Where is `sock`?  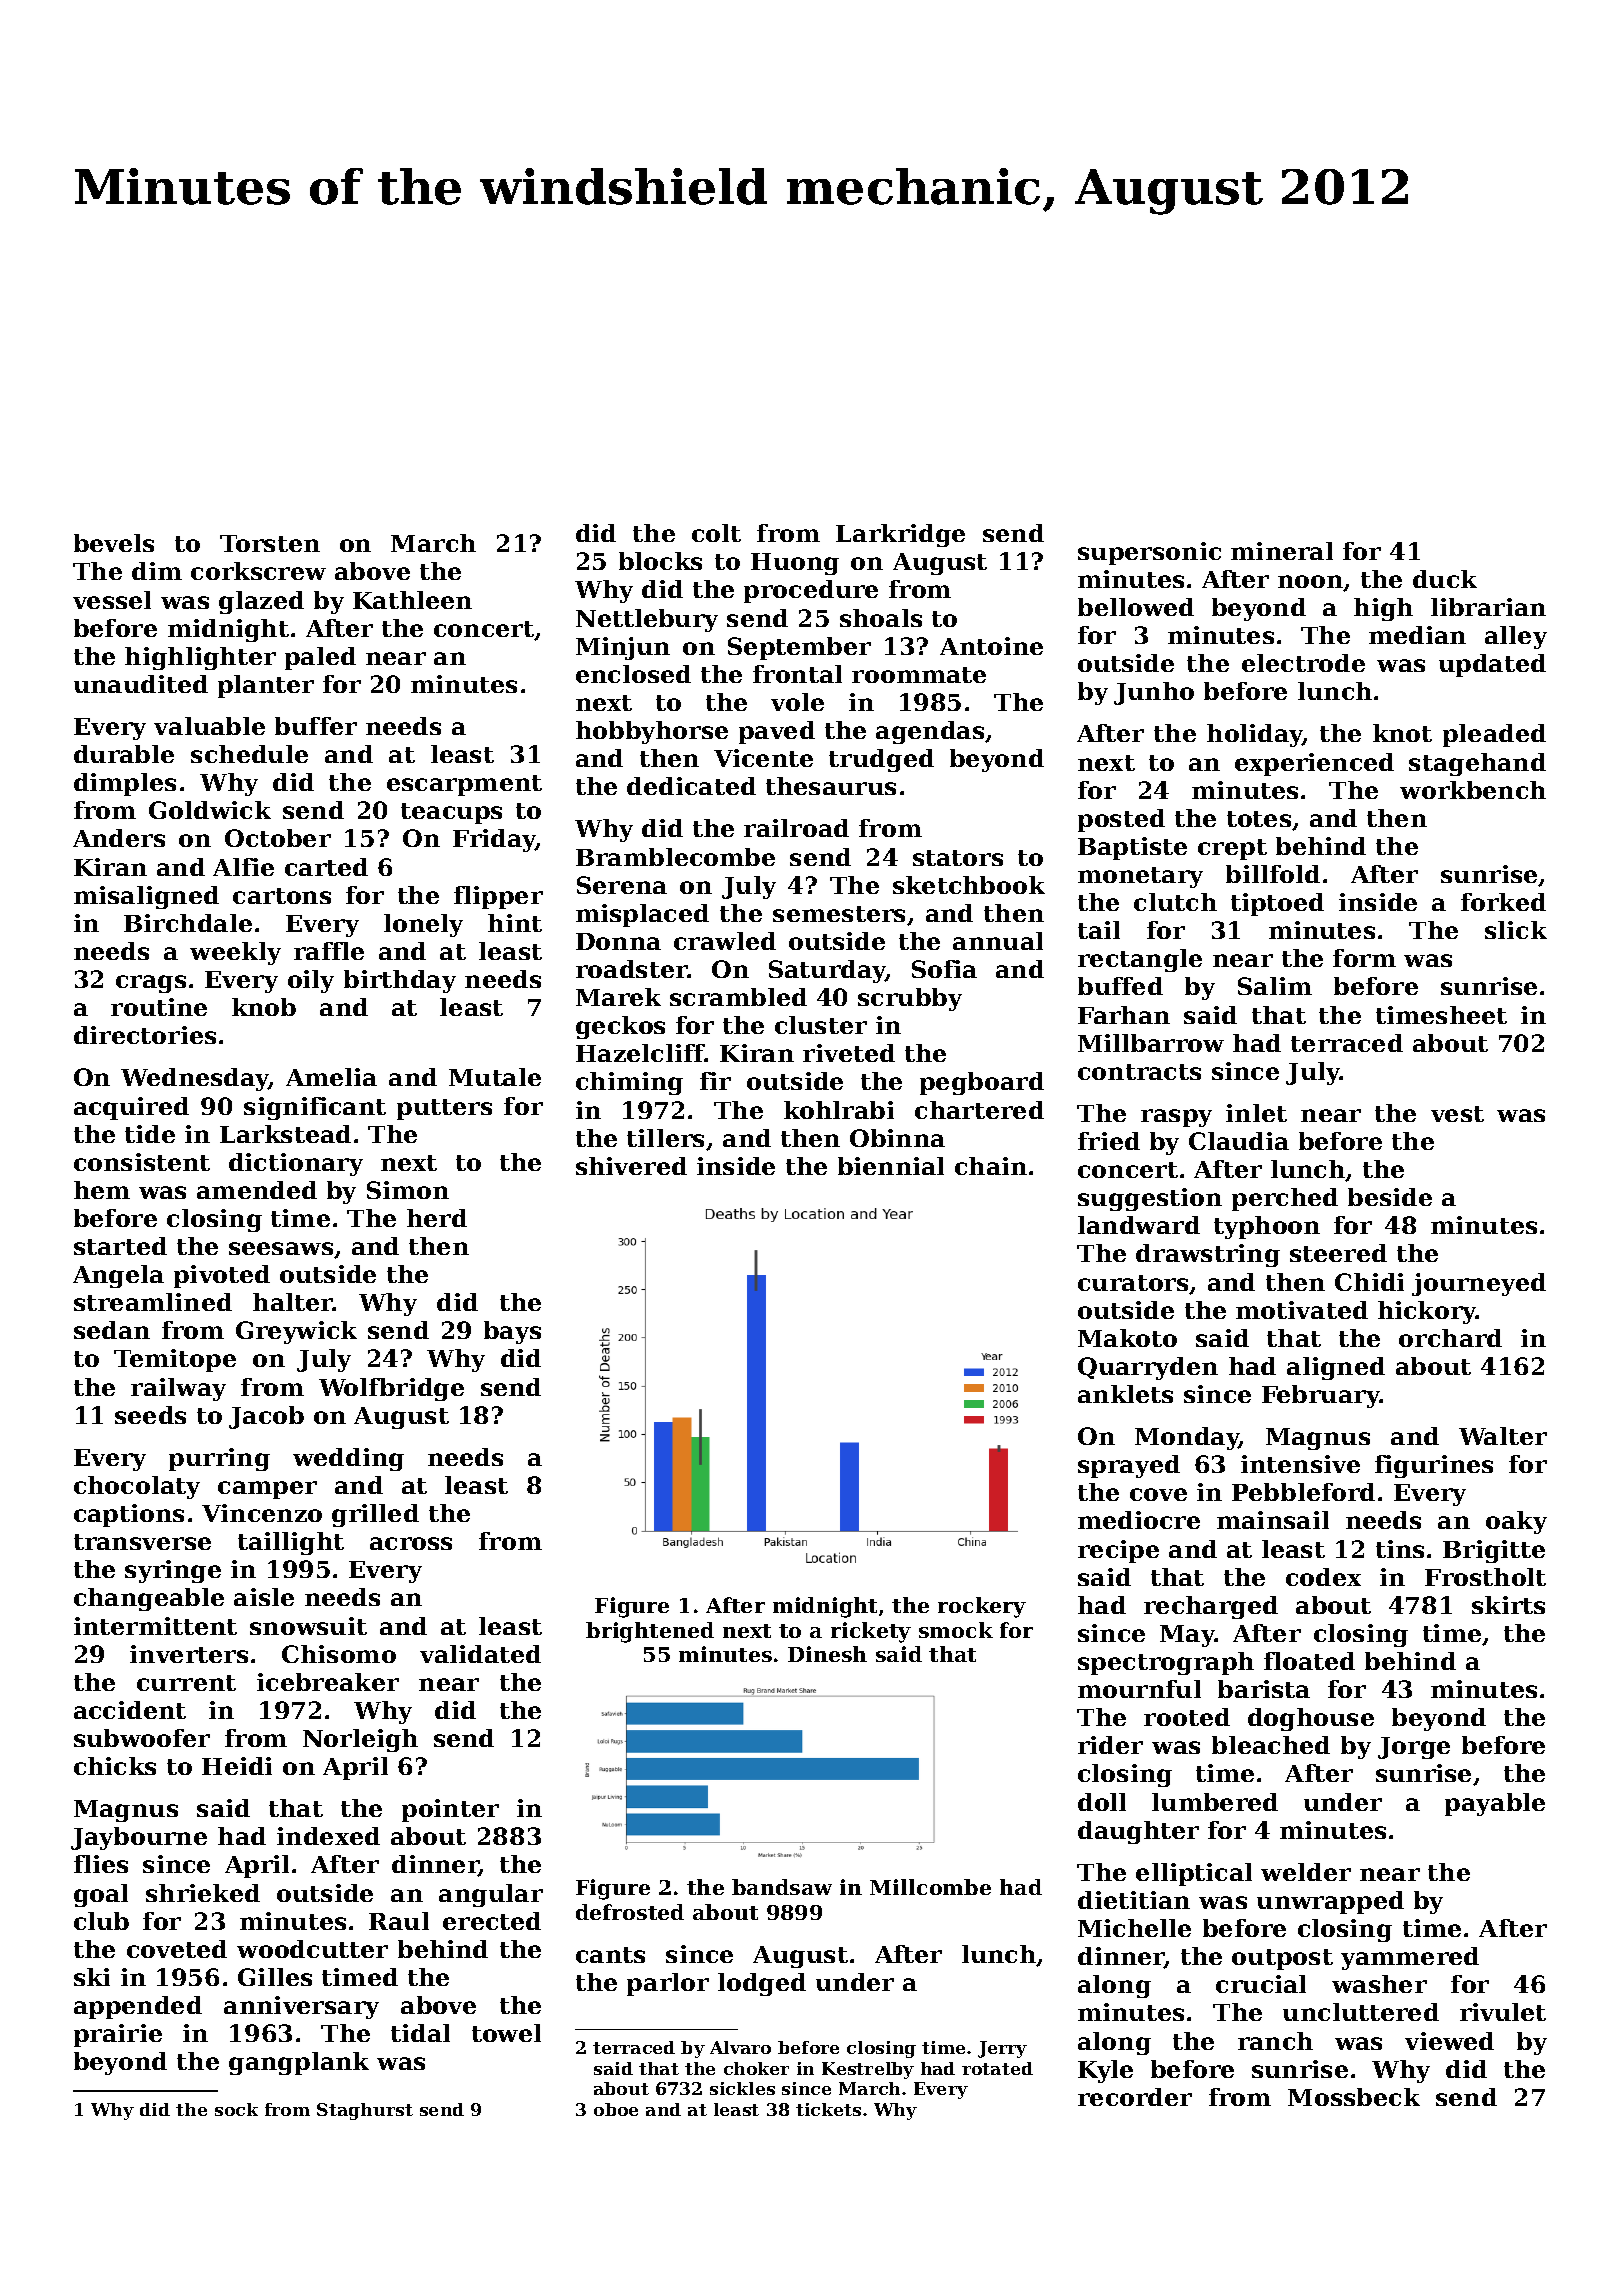 sock is located at coordinates (236, 2109).
